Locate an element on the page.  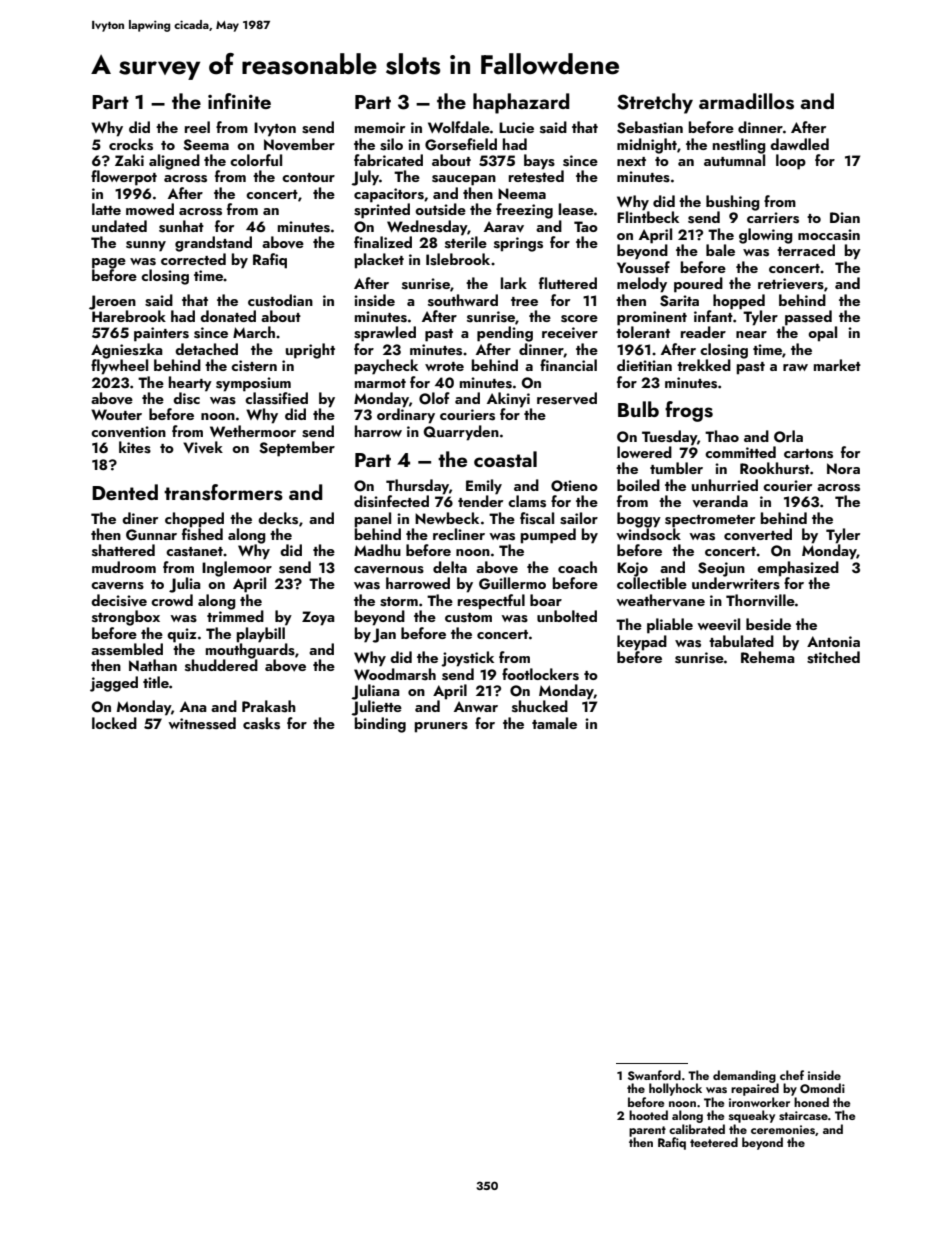
weathervane is located at coordinates (660, 600).
